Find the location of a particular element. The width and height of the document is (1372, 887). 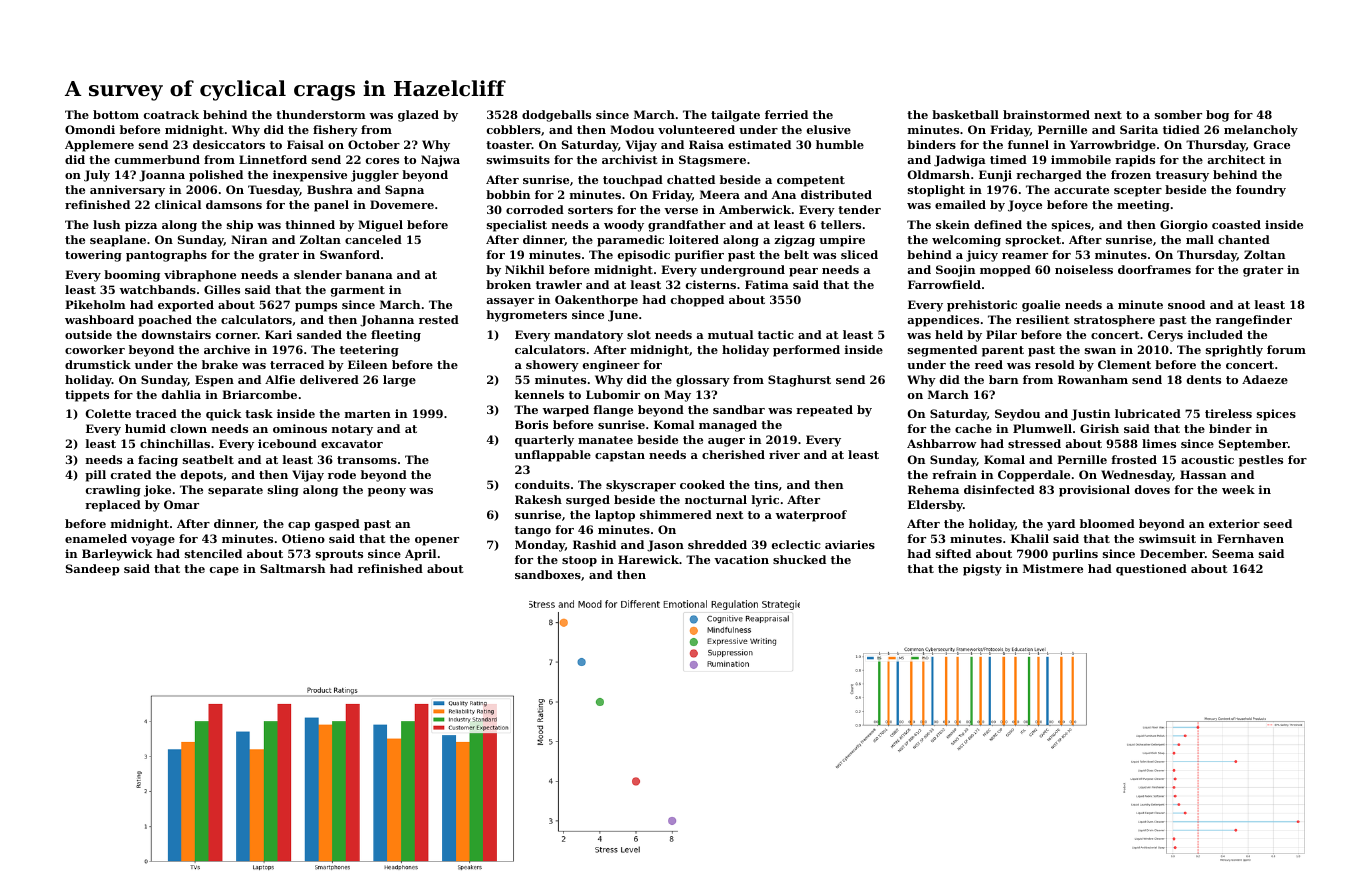

Applemere is located at coordinates (99, 146).
